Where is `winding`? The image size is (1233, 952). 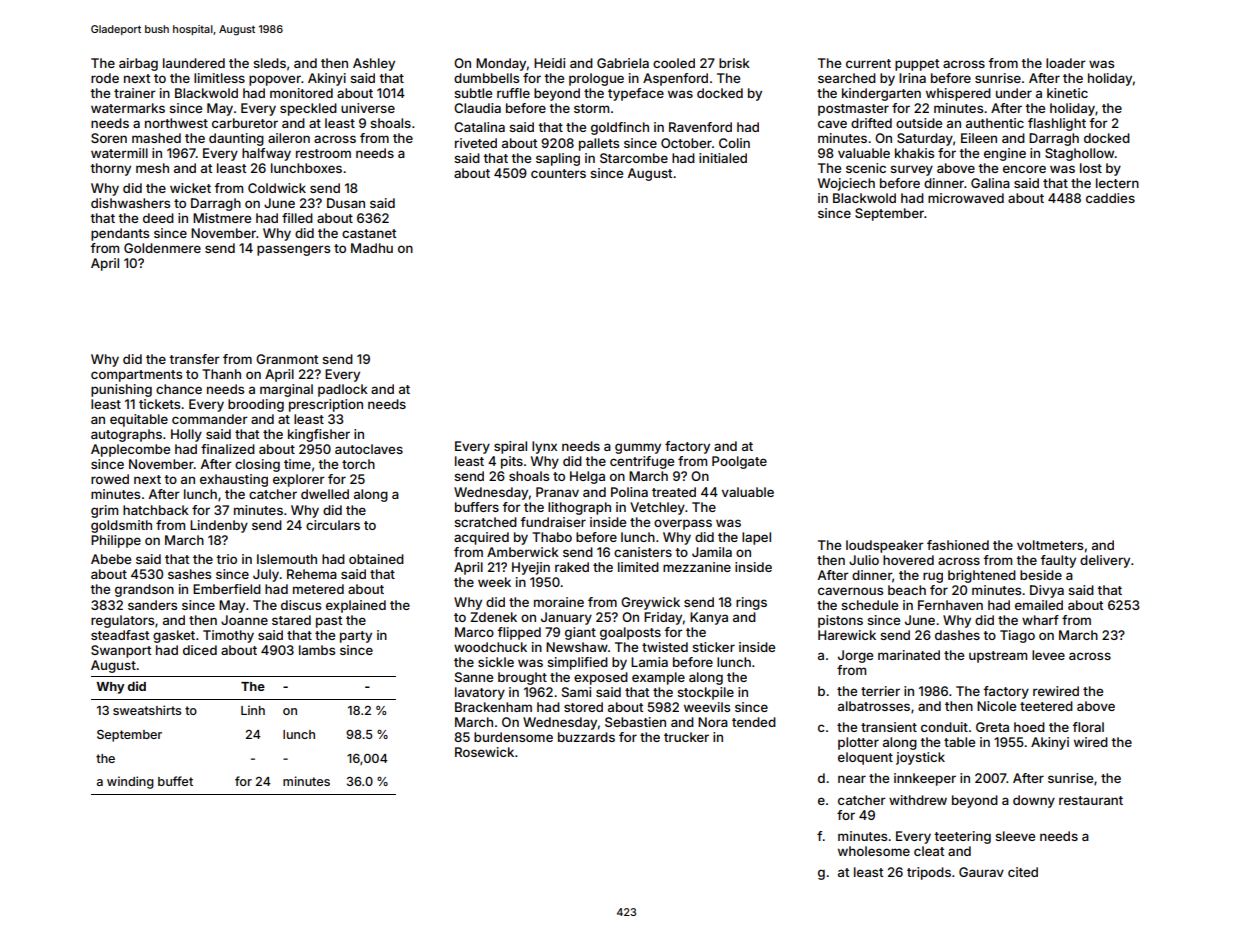 winding is located at coordinates (130, 782).
